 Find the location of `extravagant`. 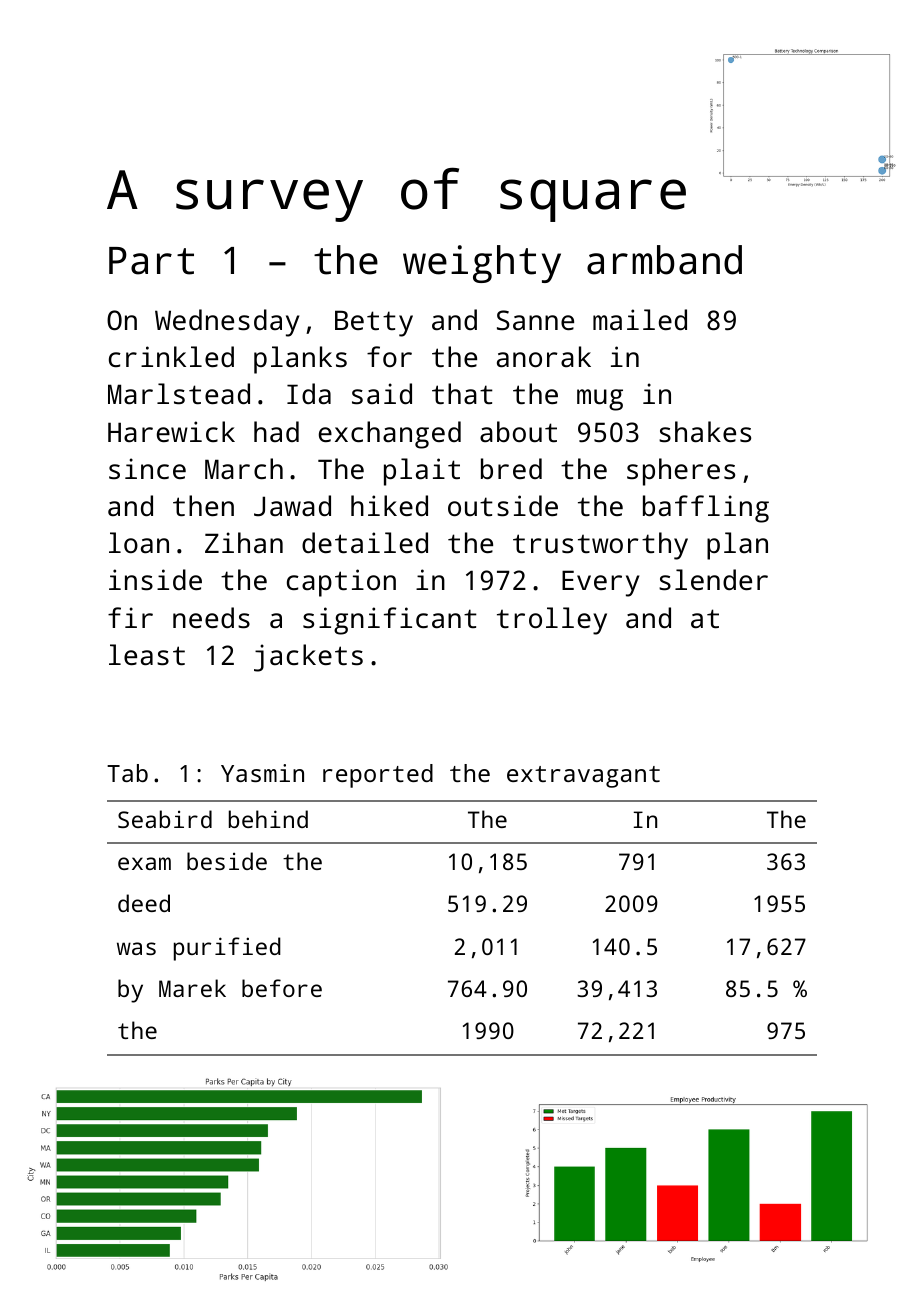

extravagant is located at coordinates (583, 777).
